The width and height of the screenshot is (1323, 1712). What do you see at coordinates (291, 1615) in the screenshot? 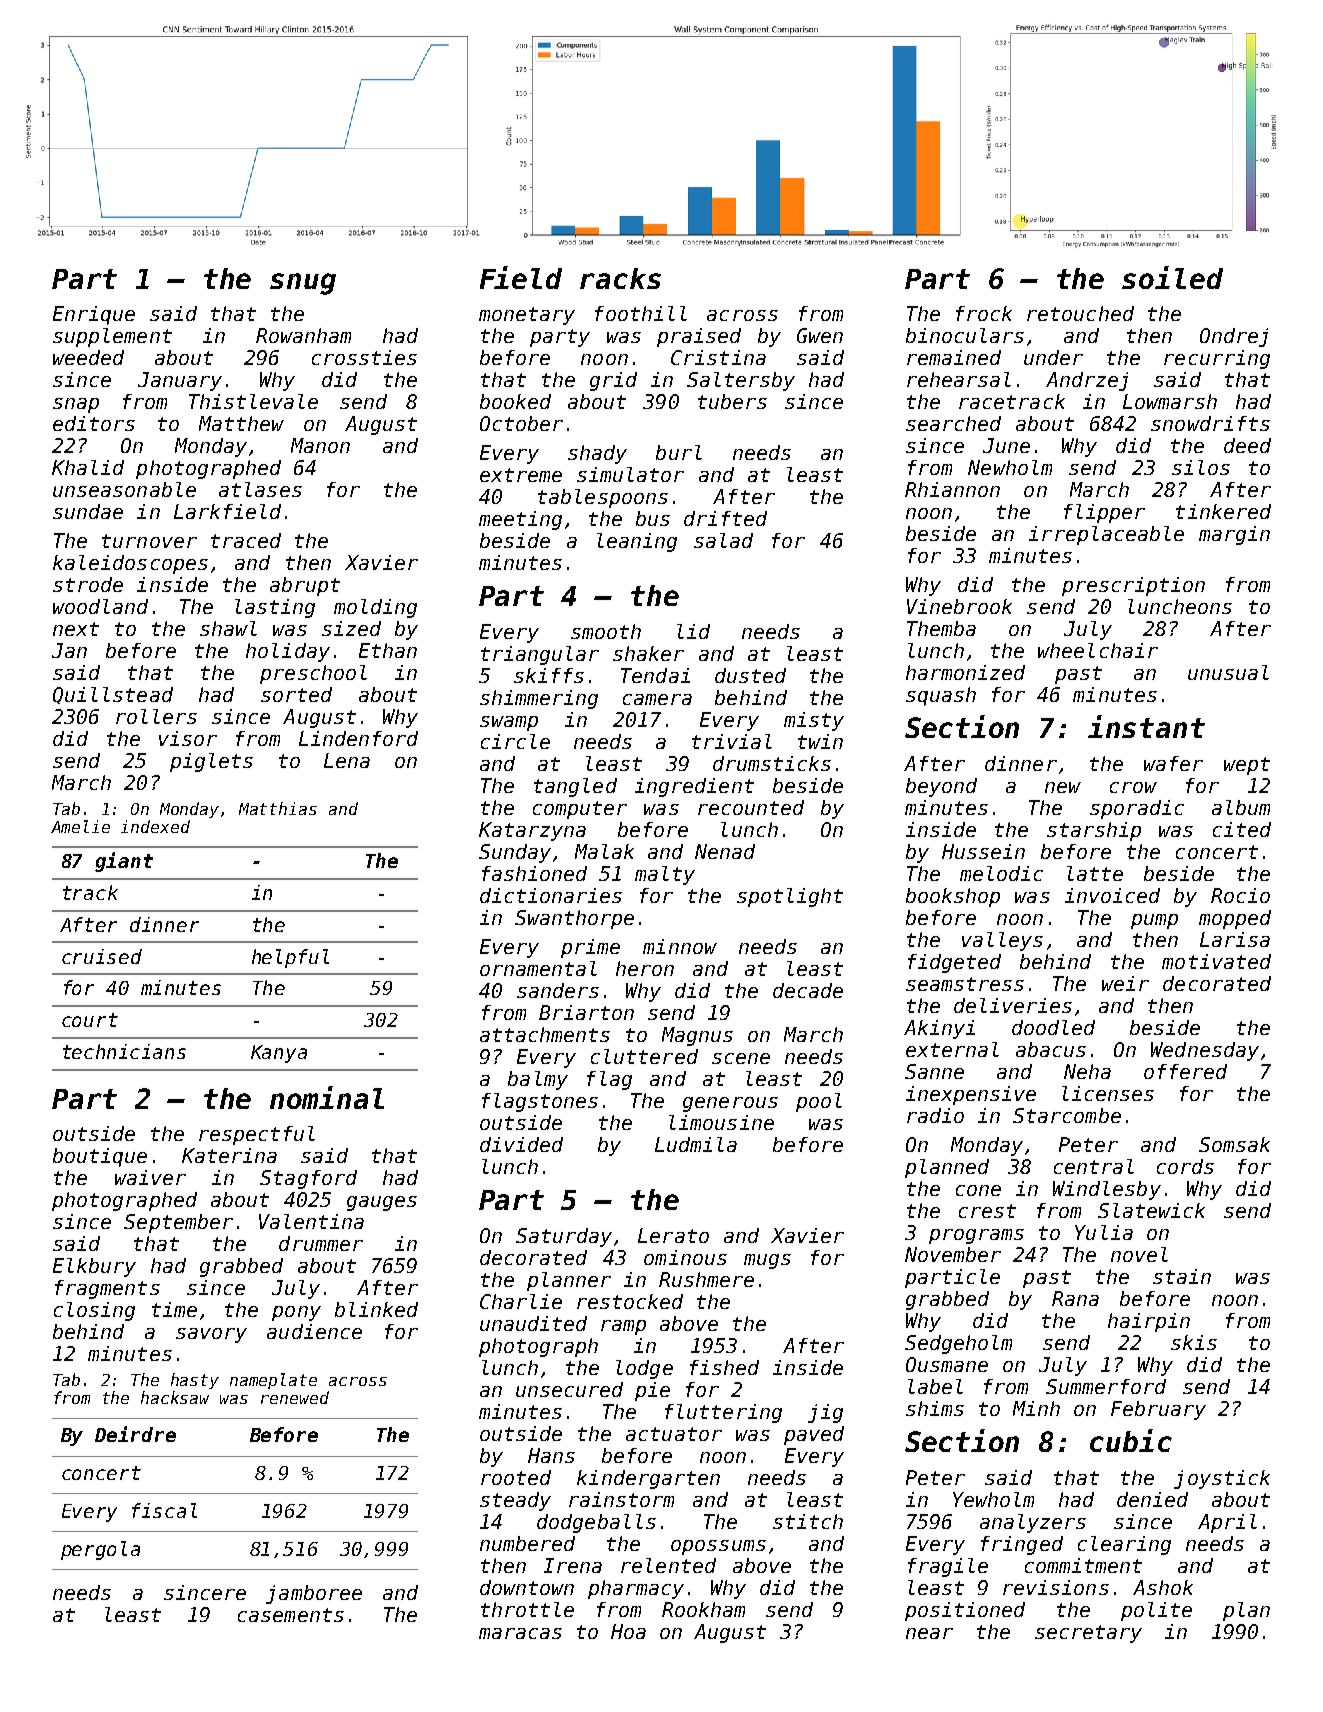
I see `casements` at bounding box center [291, 1615].
